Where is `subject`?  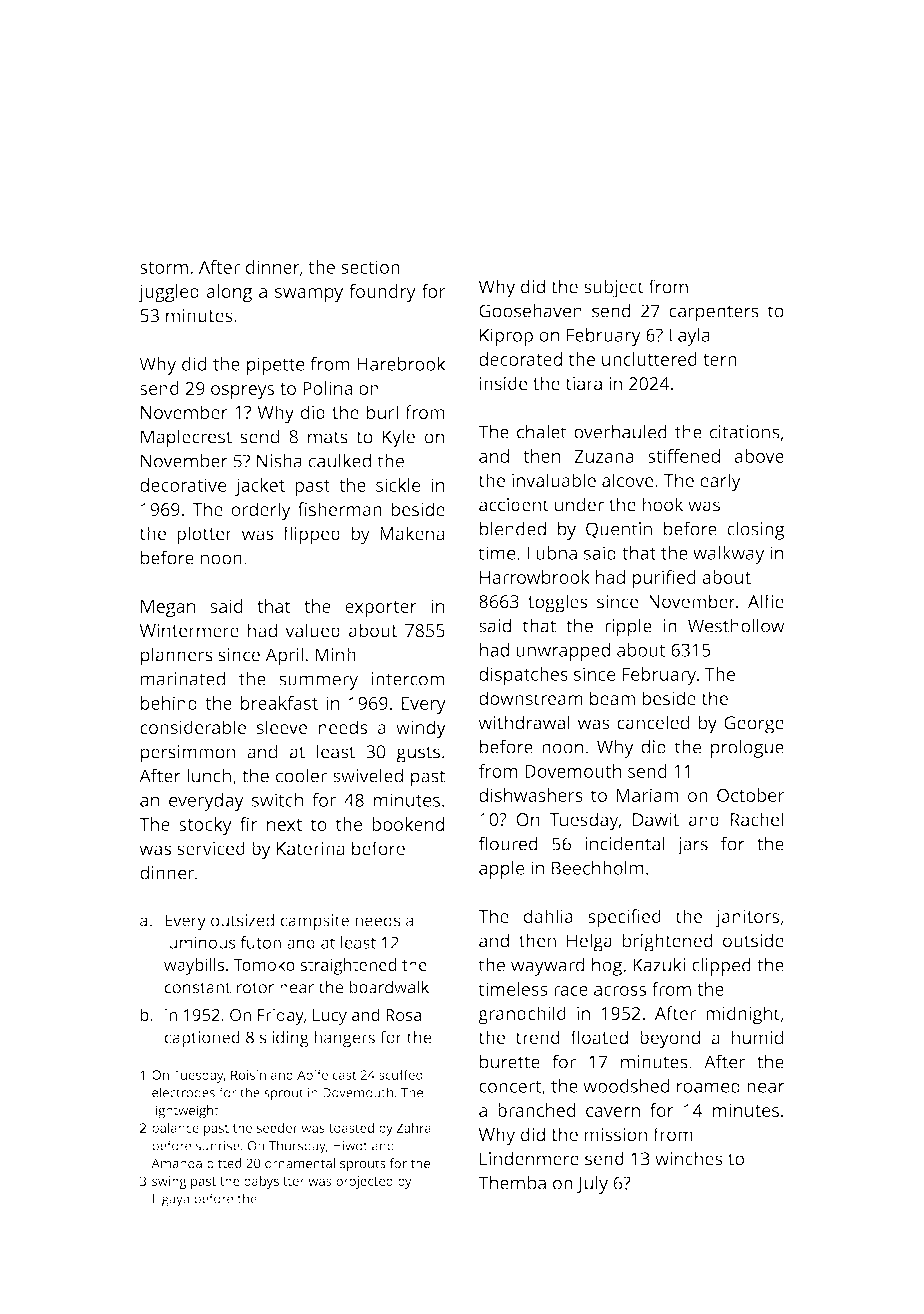
subject is located at coordinates (614, 288).
